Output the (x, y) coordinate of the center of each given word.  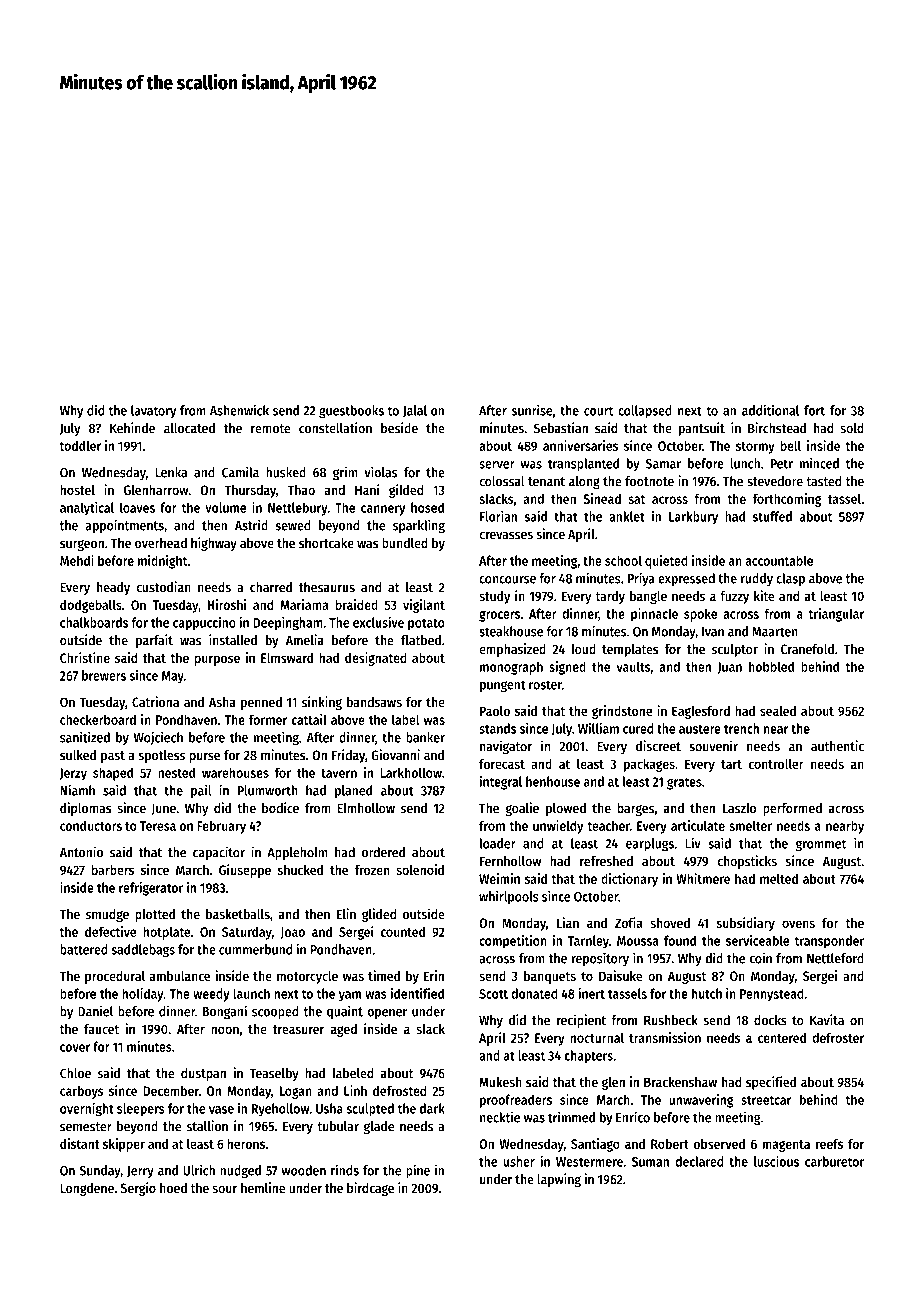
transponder (829, 942)
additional (770, 410)
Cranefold (807, 649)
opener (387, 1014)
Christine (85, 657)
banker (425, 737)
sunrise (532, 410)
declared (699, 1161)
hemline (263, 1188)
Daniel (95, 1011)
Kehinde (132, 428)
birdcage (370, 1189)
